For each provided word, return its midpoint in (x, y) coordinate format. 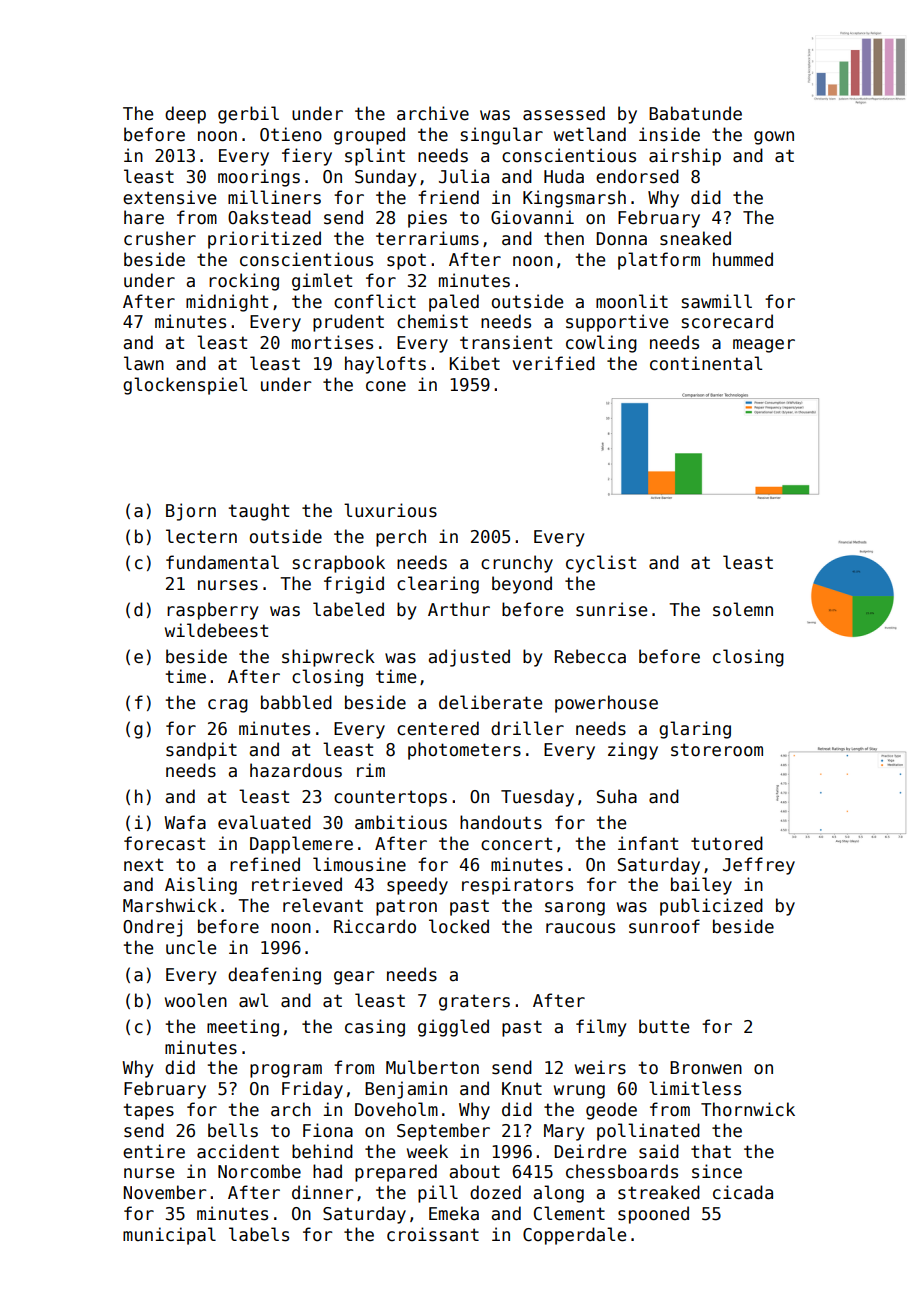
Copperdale (574, 1236)
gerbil (248, 115)
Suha (617, 796)
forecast (164, 843)
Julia (464, 176)
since (717, 1171)
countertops (390, 798)
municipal (169, 1236)
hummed (743, 259)
